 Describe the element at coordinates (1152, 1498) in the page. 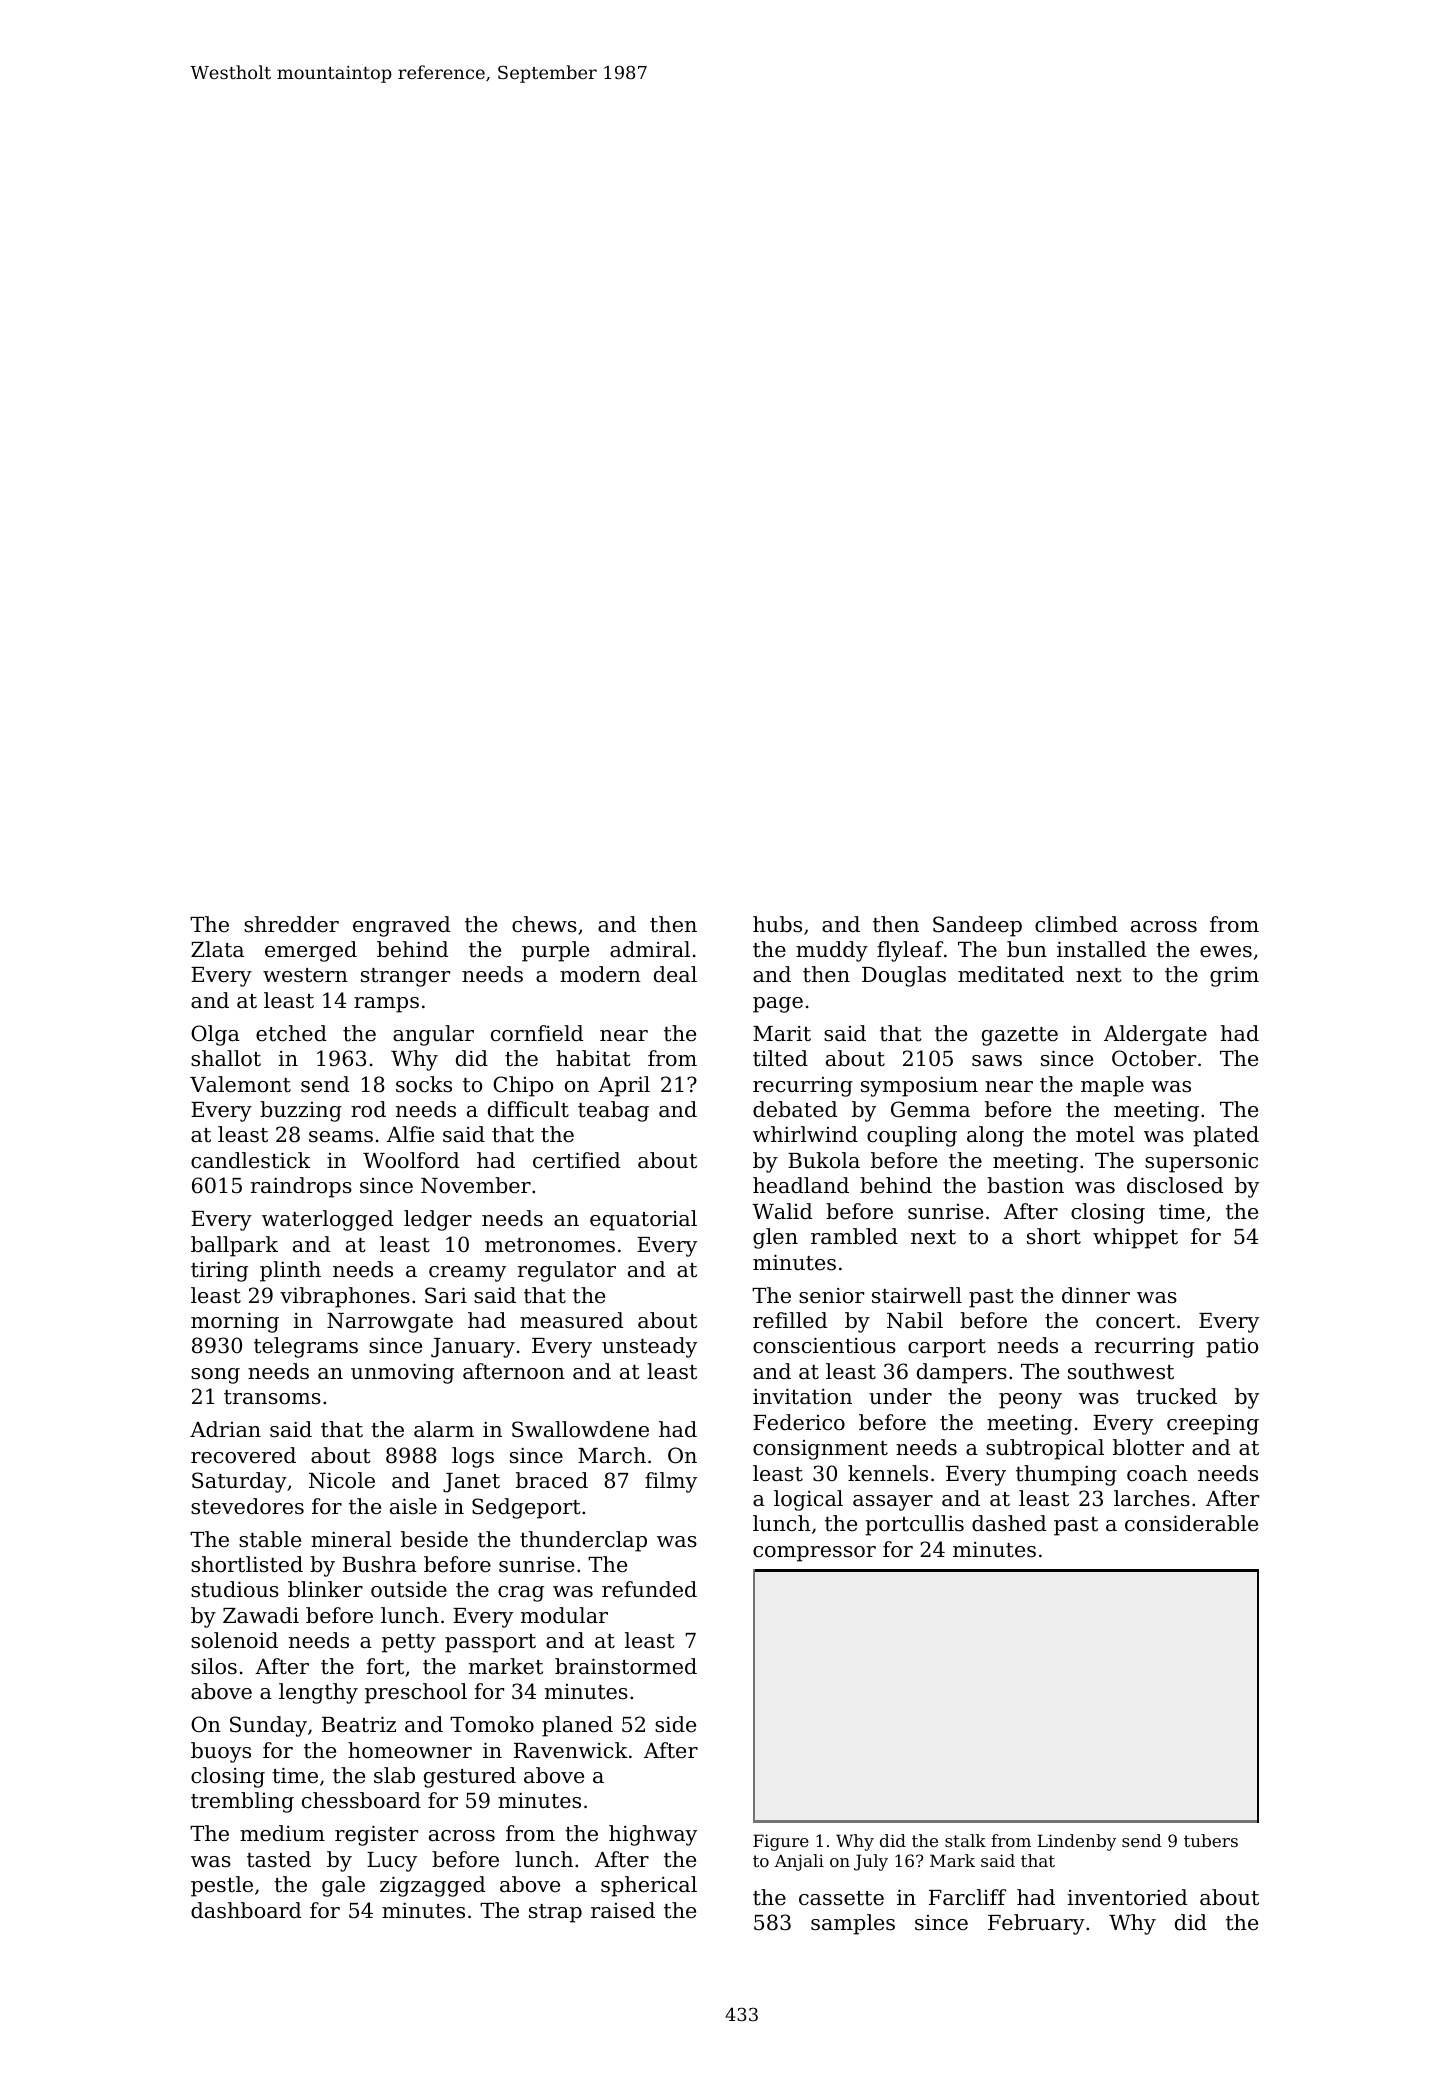

I see `larches` at that location.
